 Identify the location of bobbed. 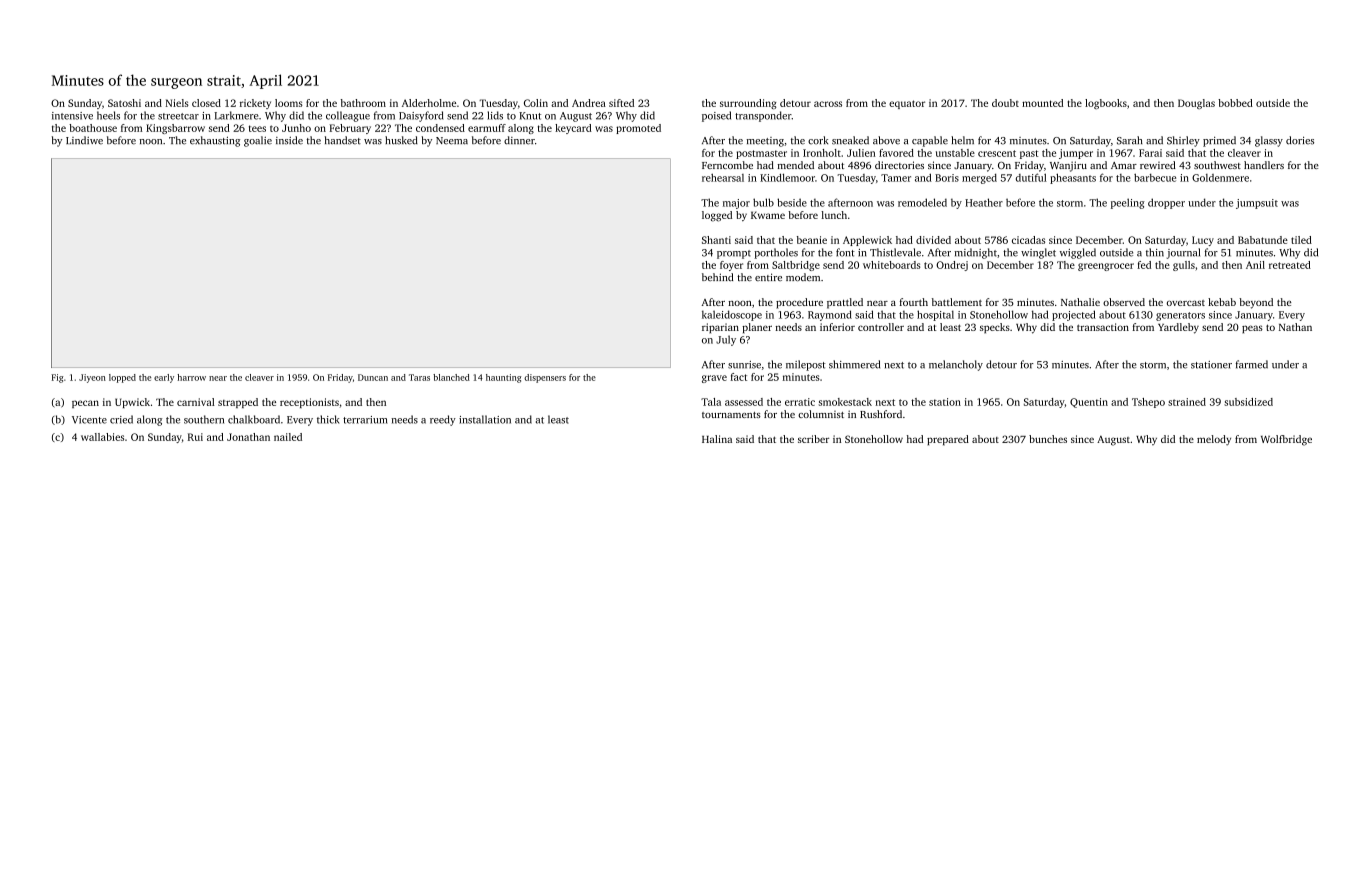
(1235, 103).
